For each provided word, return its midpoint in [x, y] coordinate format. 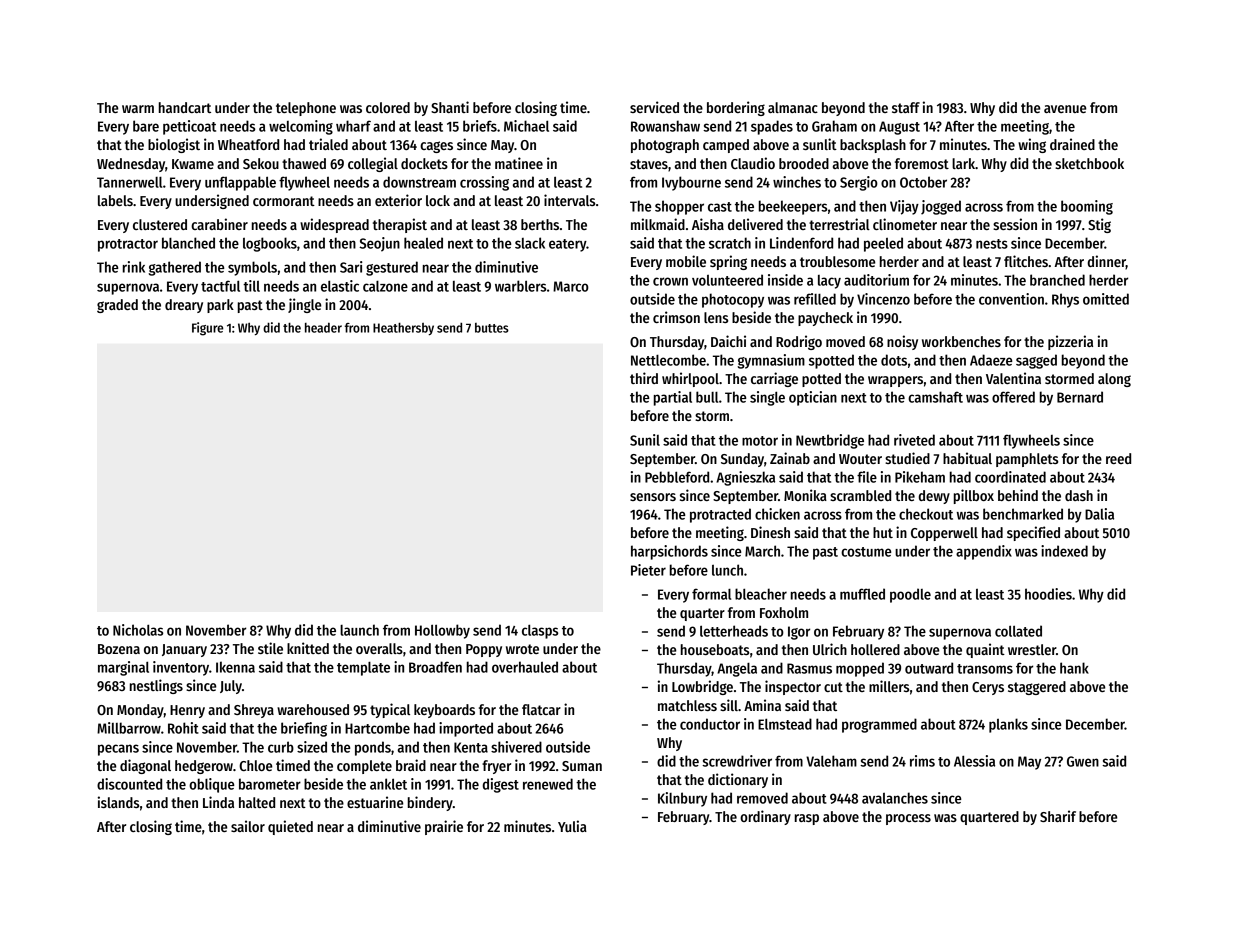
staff [906, 107]
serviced [654, 107]
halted [257, 802]
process [908, 819]
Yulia [572, 826]
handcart [185, 107]
